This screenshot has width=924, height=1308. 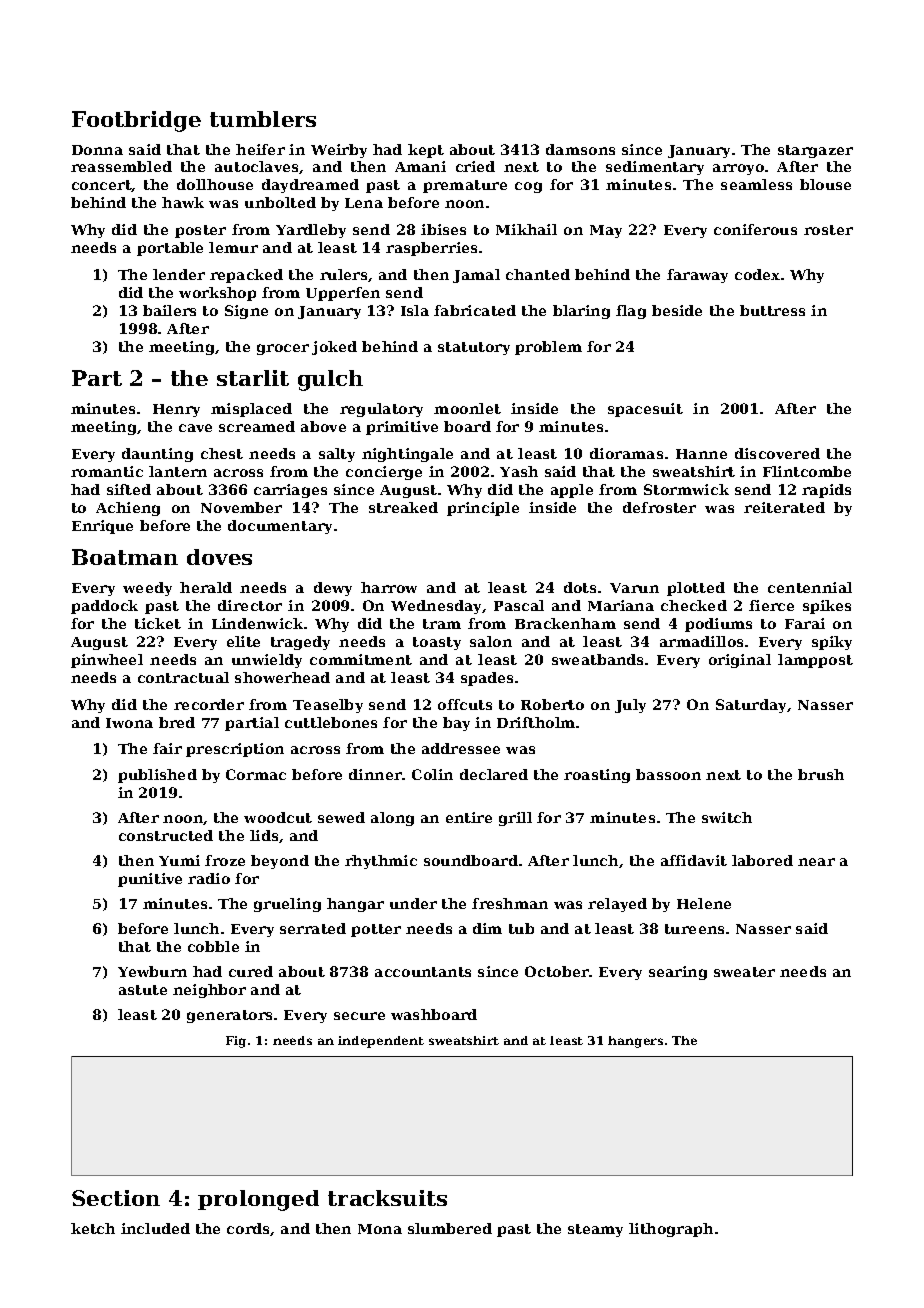 What do you see at coordinates (236, 1042) in the screenshot?
I see `Fig` at bounding box center [236, 1042].
